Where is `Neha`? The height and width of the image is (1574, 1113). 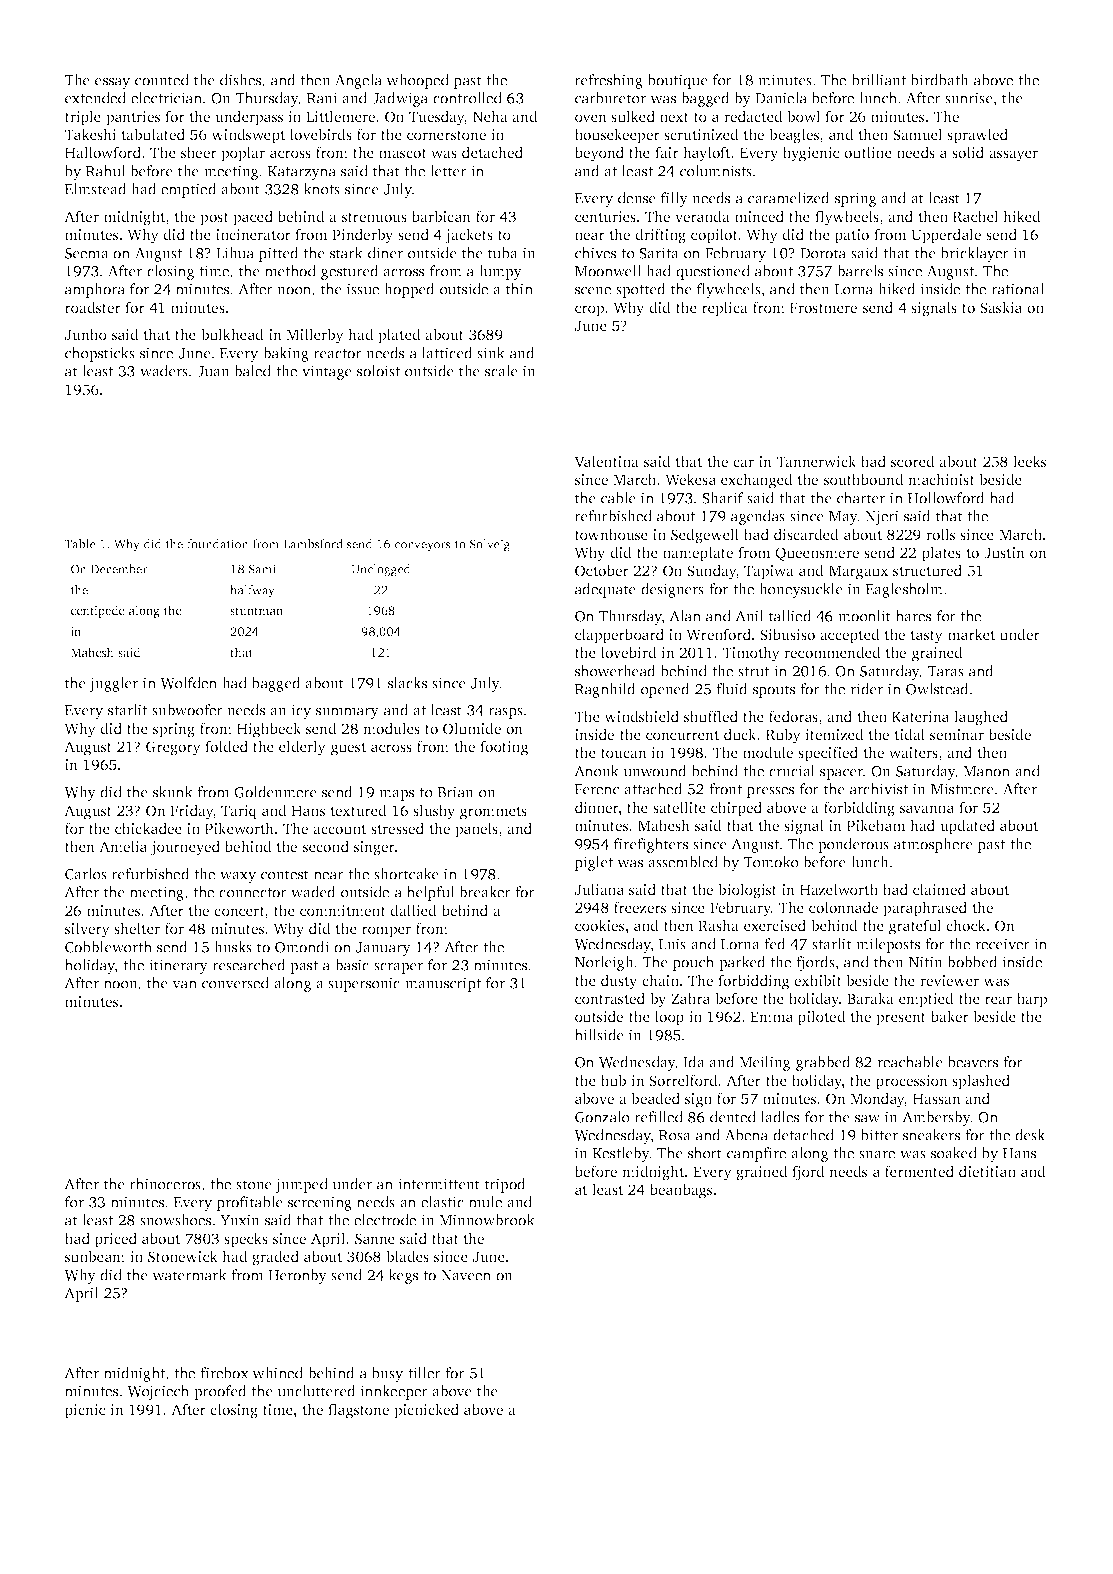
Neha is located at coordinates (490, 116).
